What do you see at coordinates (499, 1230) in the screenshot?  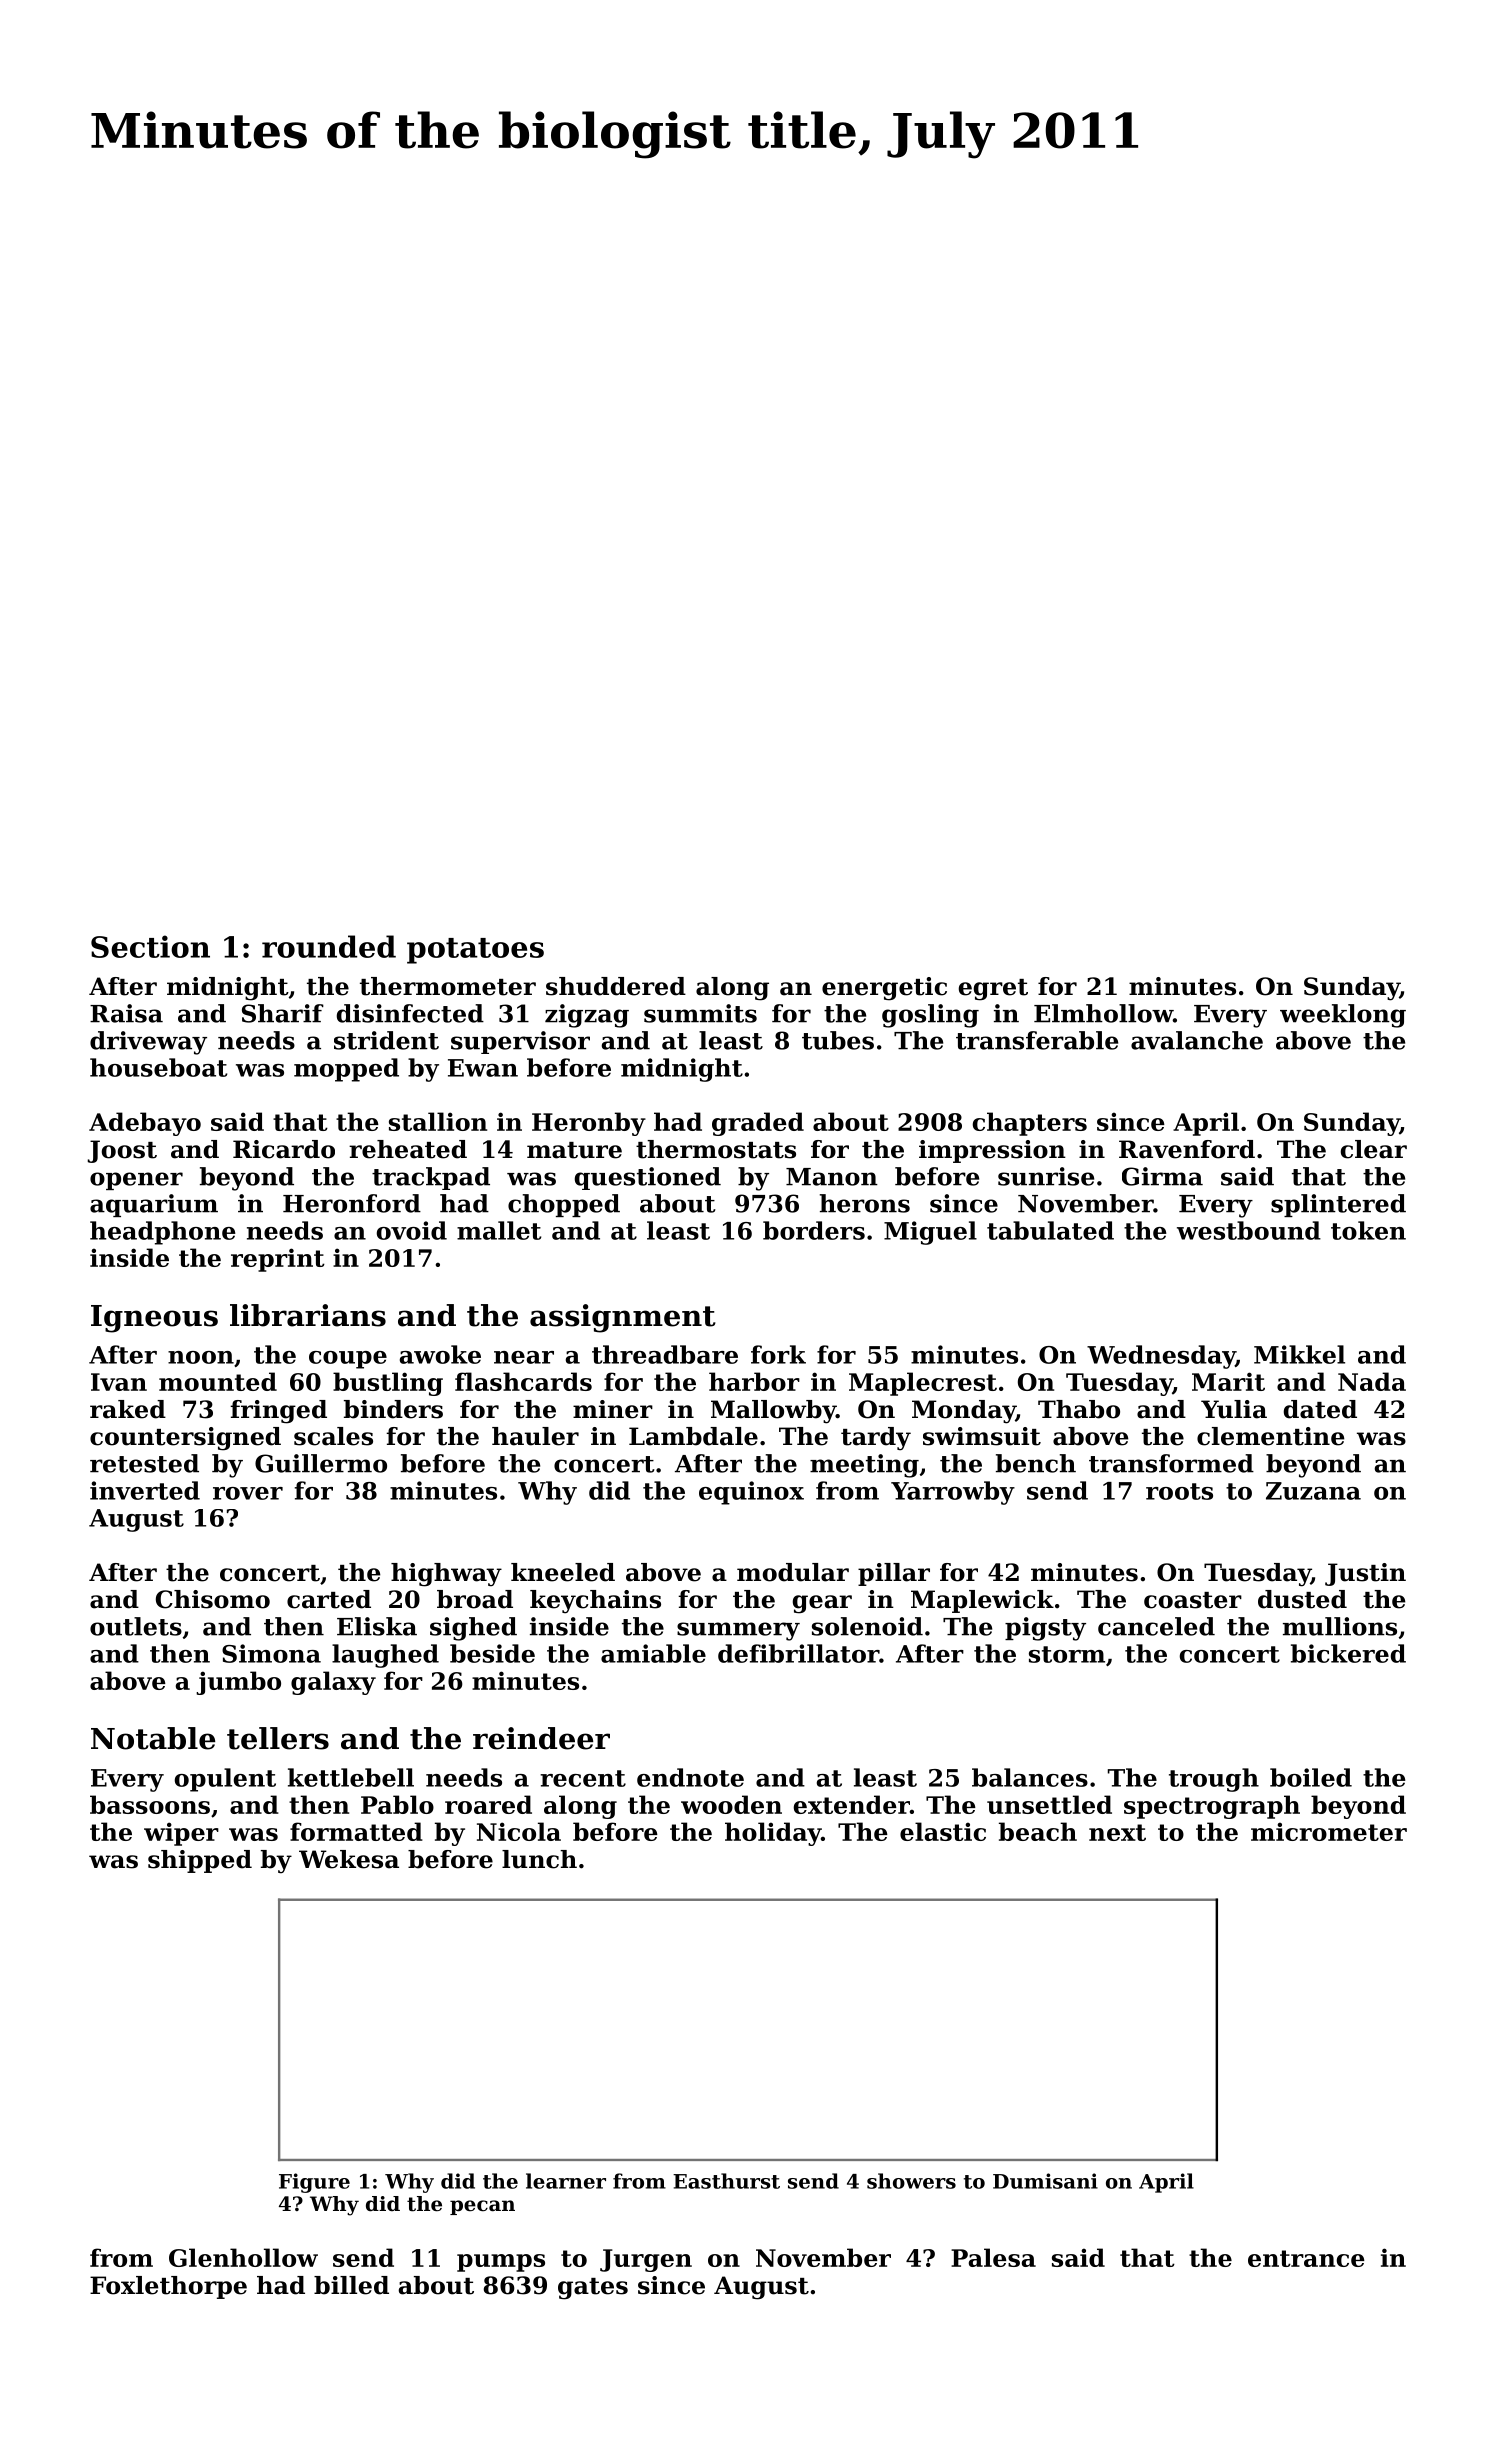 I see `mallet` at bounding box center [499, 1230].
